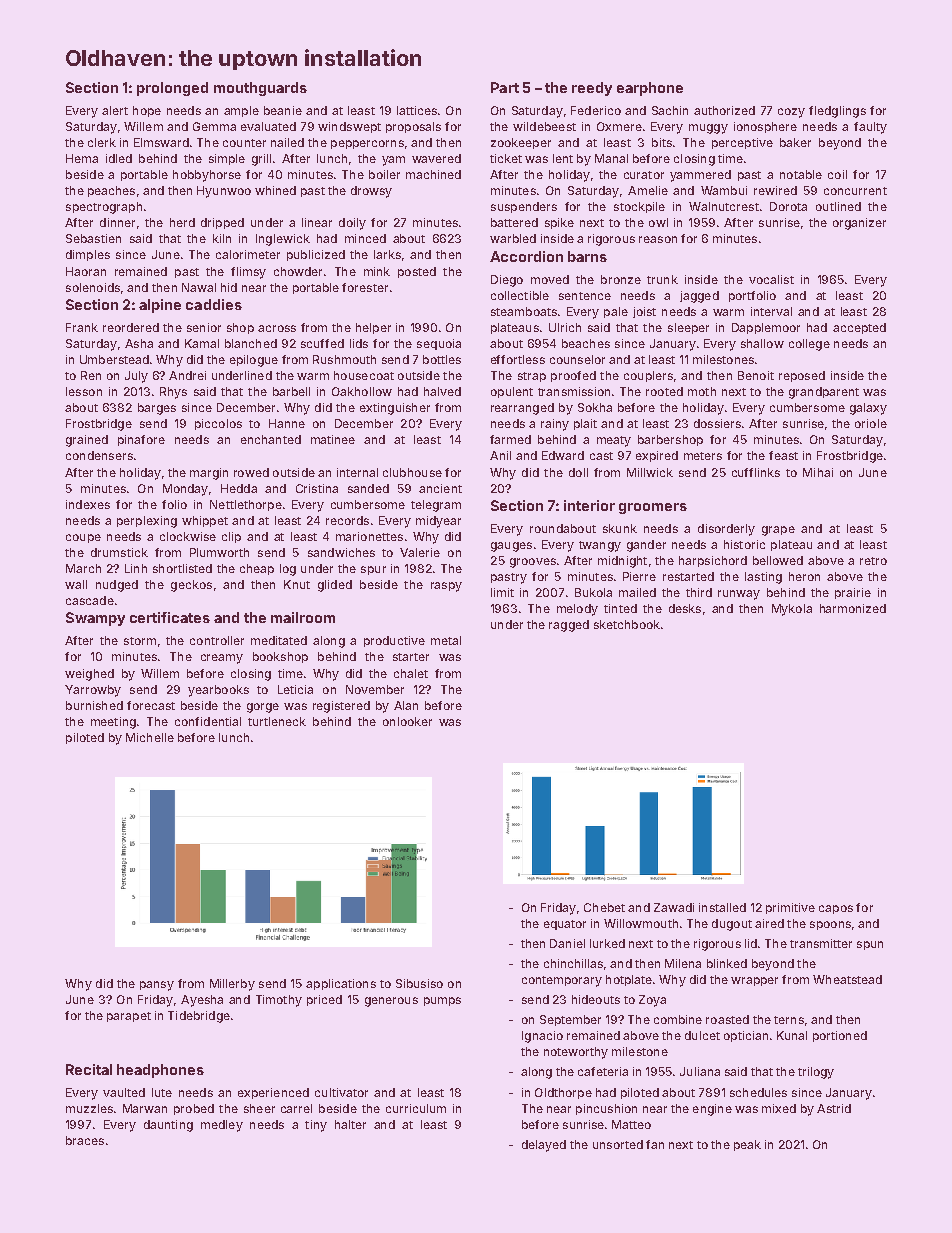 The width and height of the image is (952, 1233). I want to click on twangy, so click(600, 546).
